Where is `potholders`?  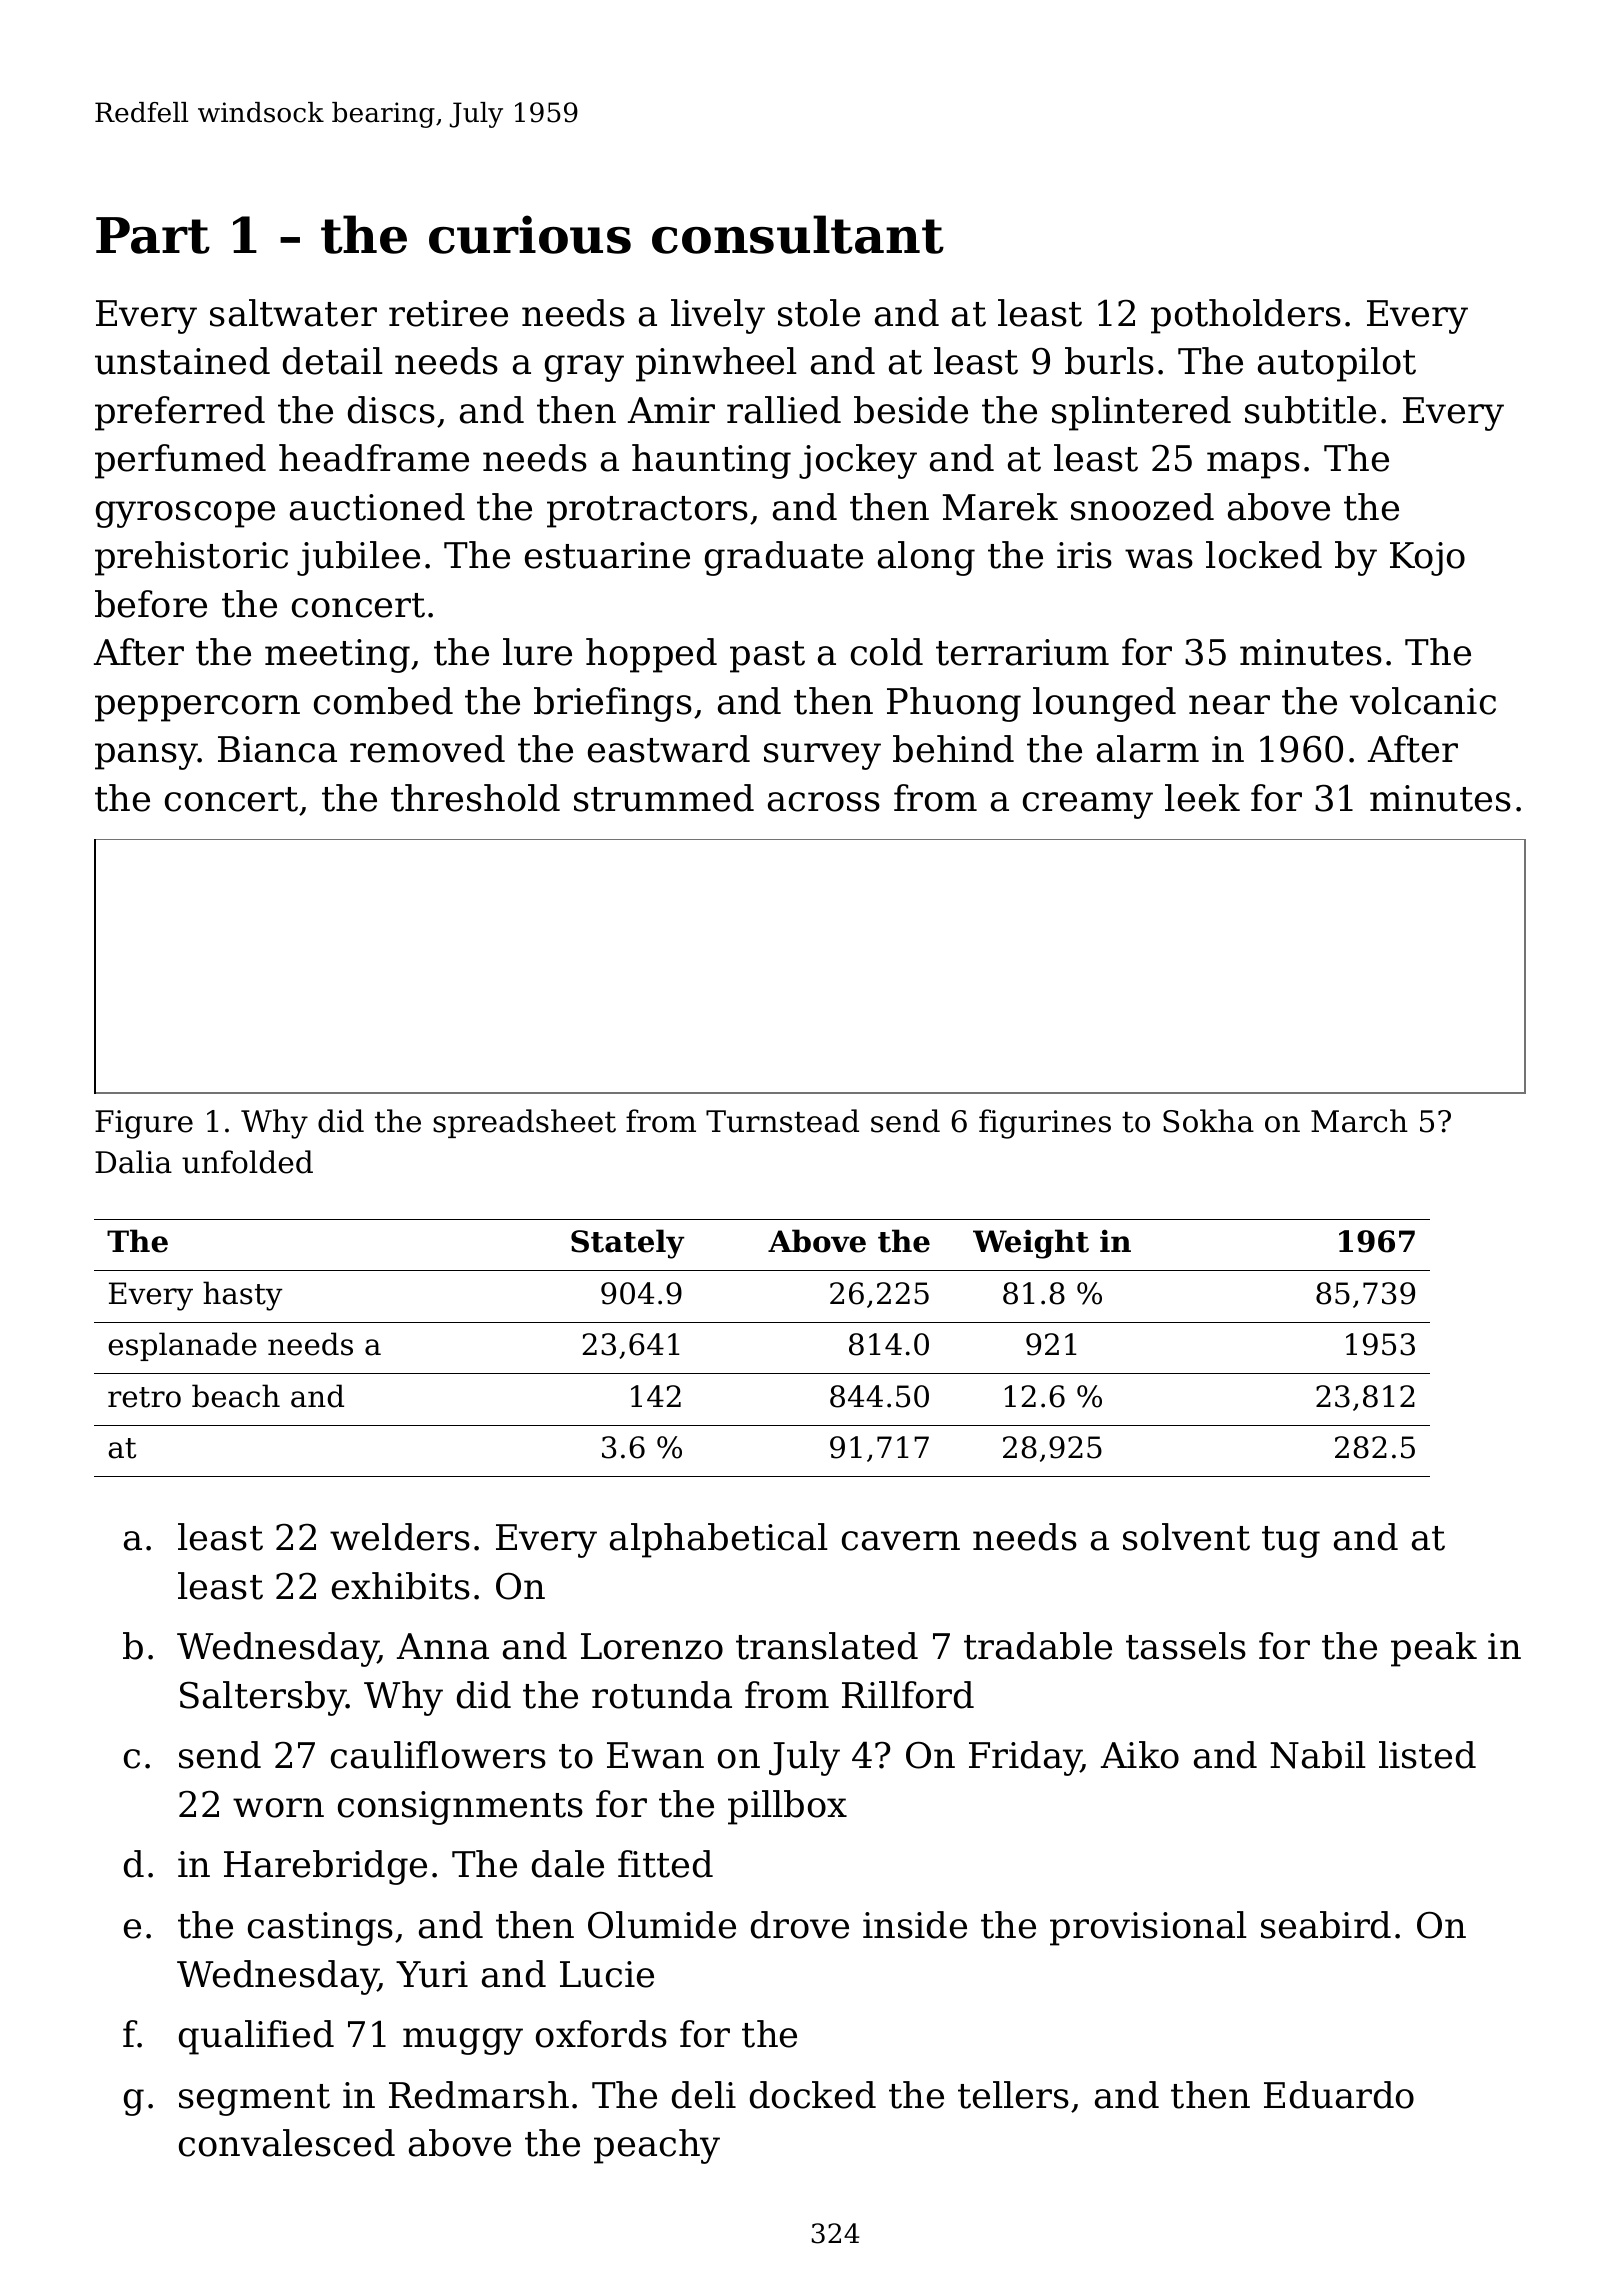
potholders is located at coordinates (1246, 316).
